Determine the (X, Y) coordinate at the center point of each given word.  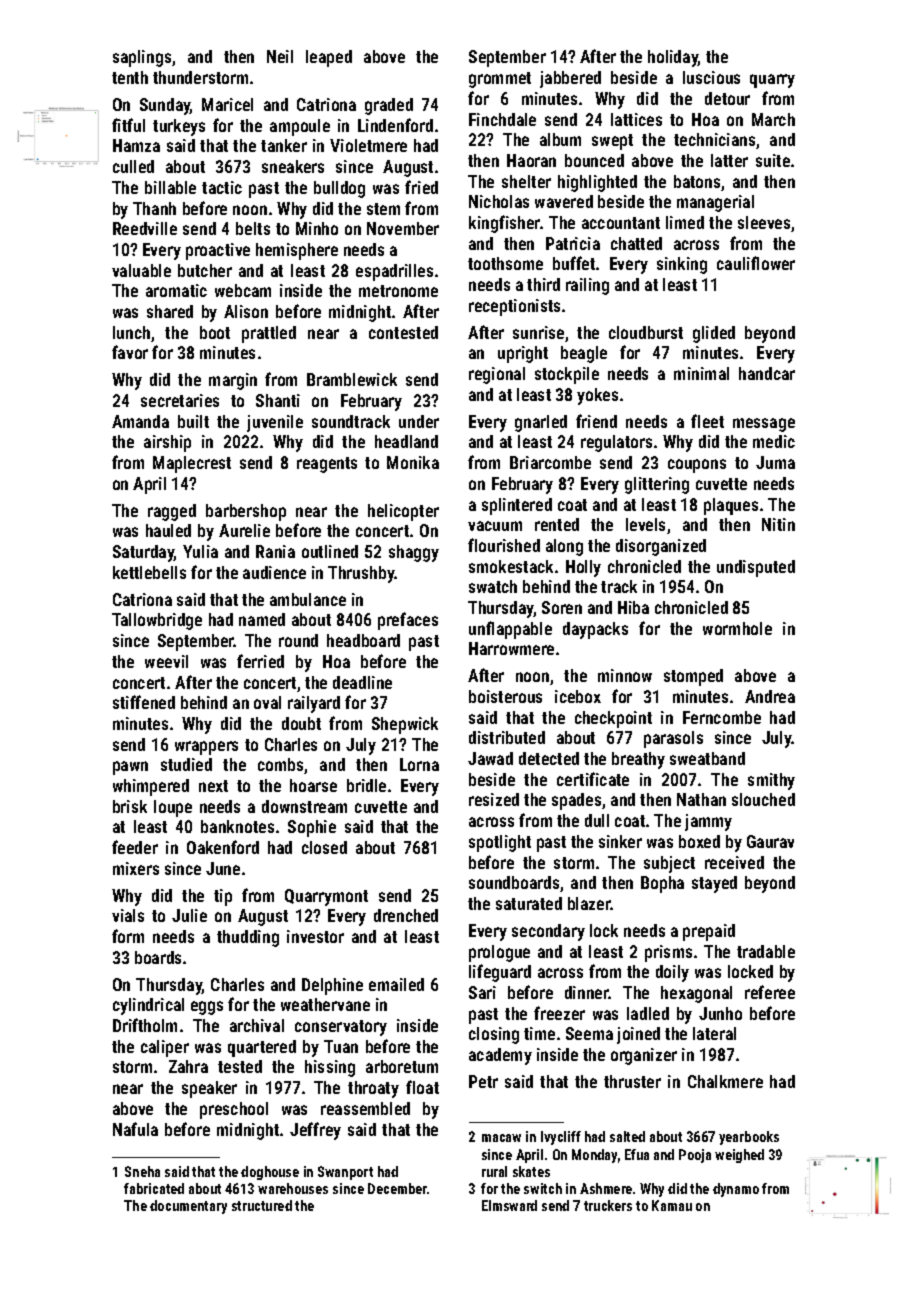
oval (267, 702)
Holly (583, 568)
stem (383, 209)
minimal (701, 373)
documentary (188, 1207)
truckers (608, 1205)
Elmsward (509, 1205)
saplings (142, 58)
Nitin (778, 524)
